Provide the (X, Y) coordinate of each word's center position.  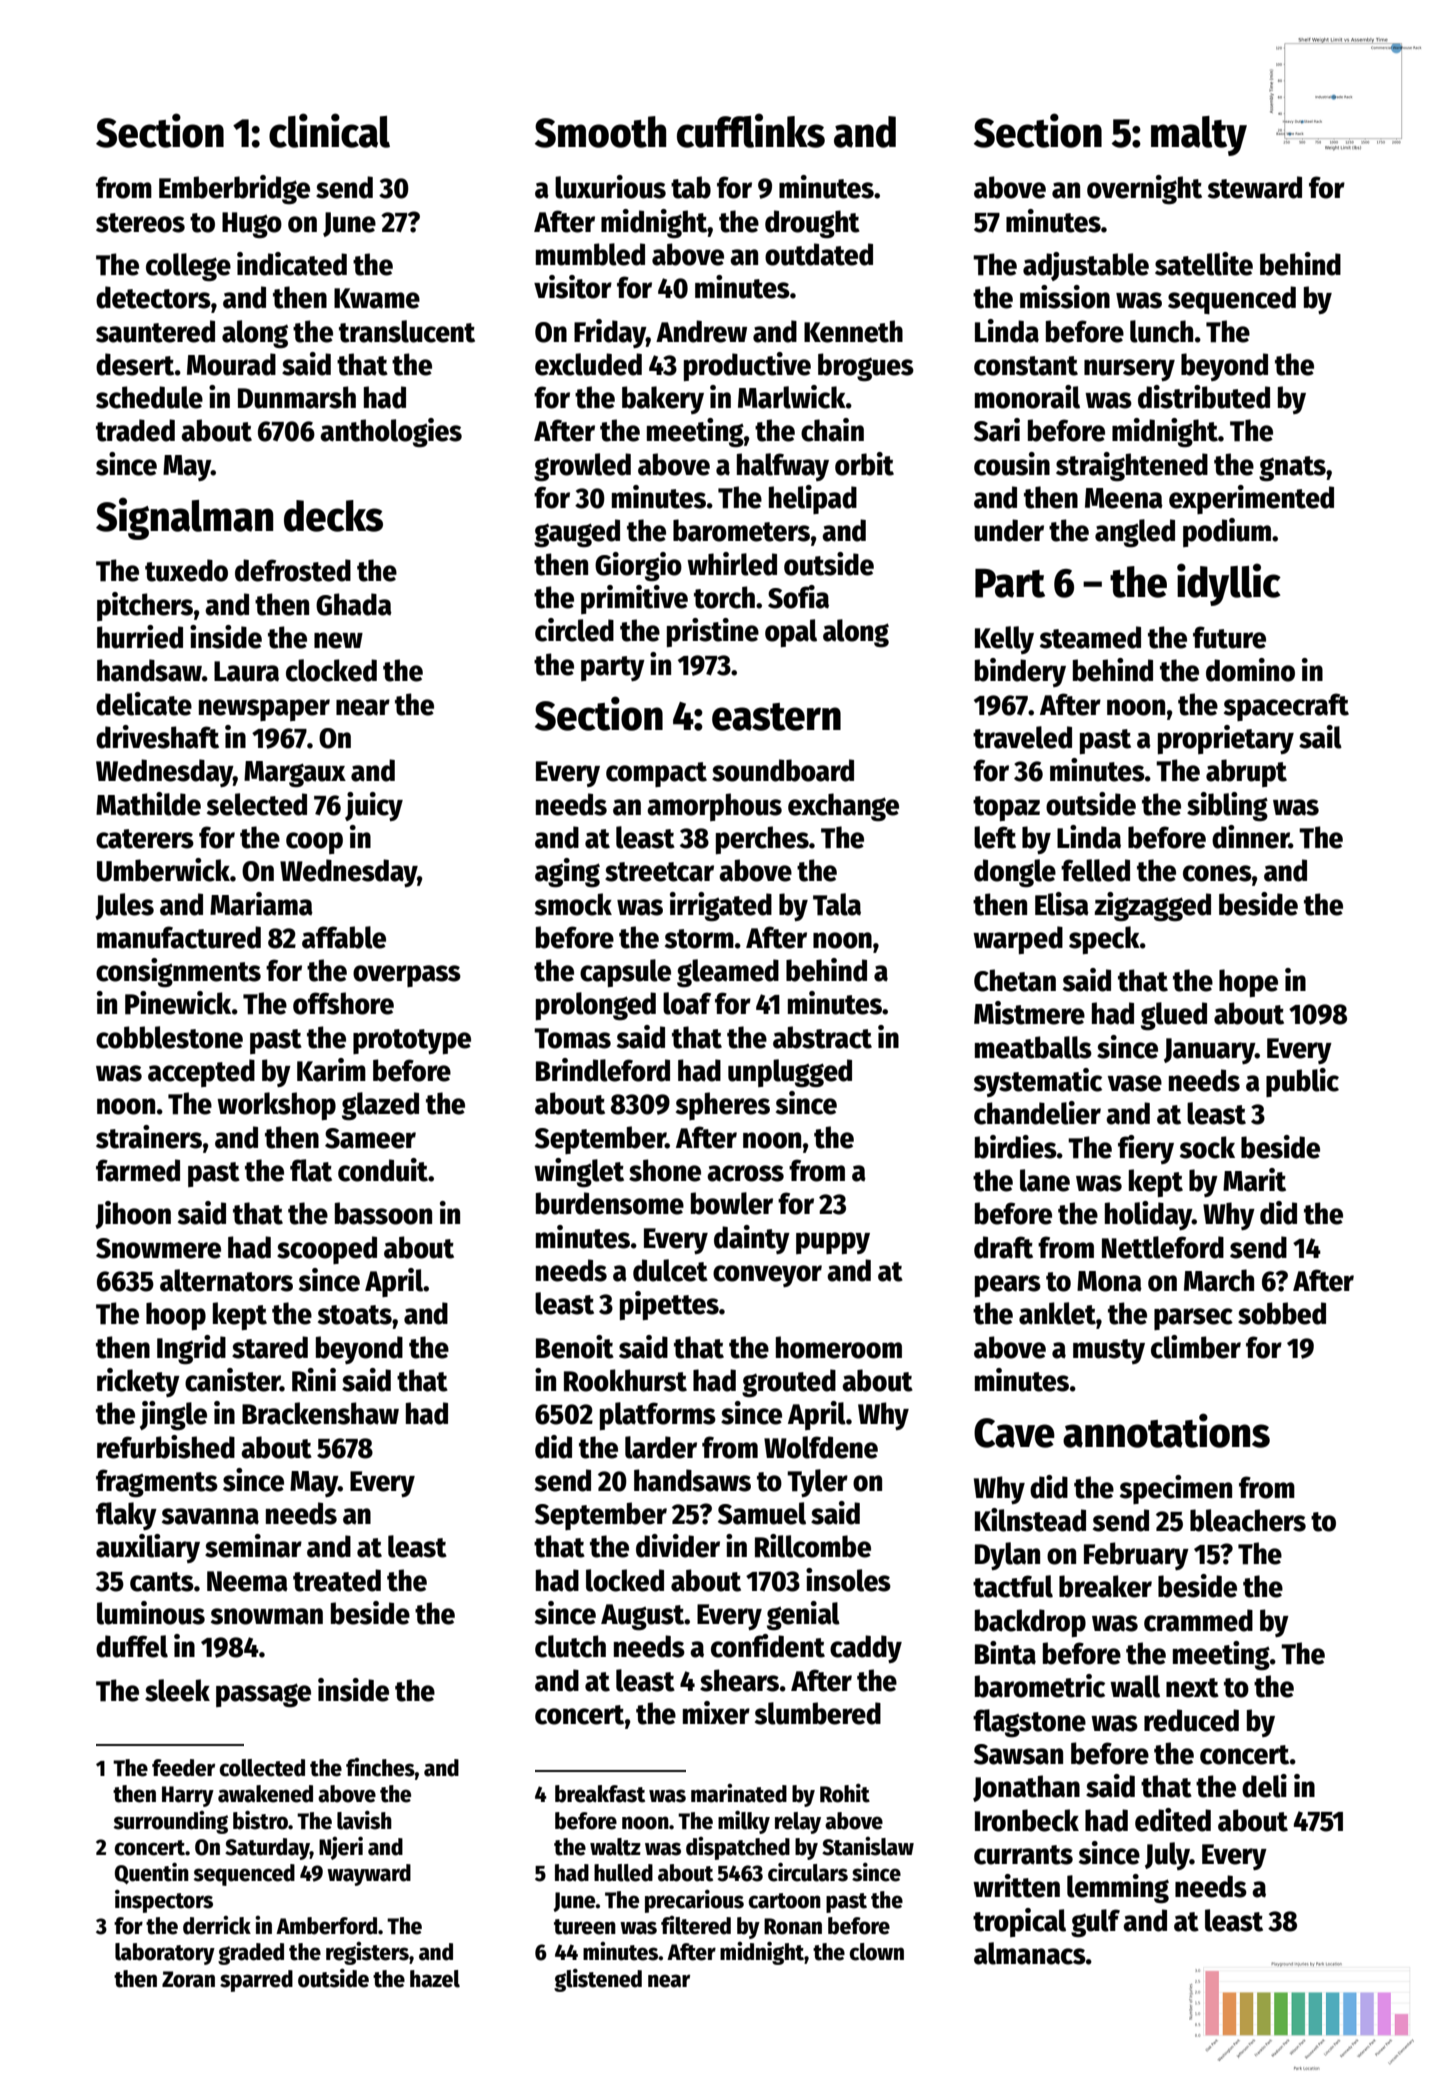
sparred (256, 1981)
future (1229, 637)
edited (1173, 1820)
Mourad (231, 364)
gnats (1292, 469)
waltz (615, 1847)
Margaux (295, 774)
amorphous (714, 807)
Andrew (701, 331)
